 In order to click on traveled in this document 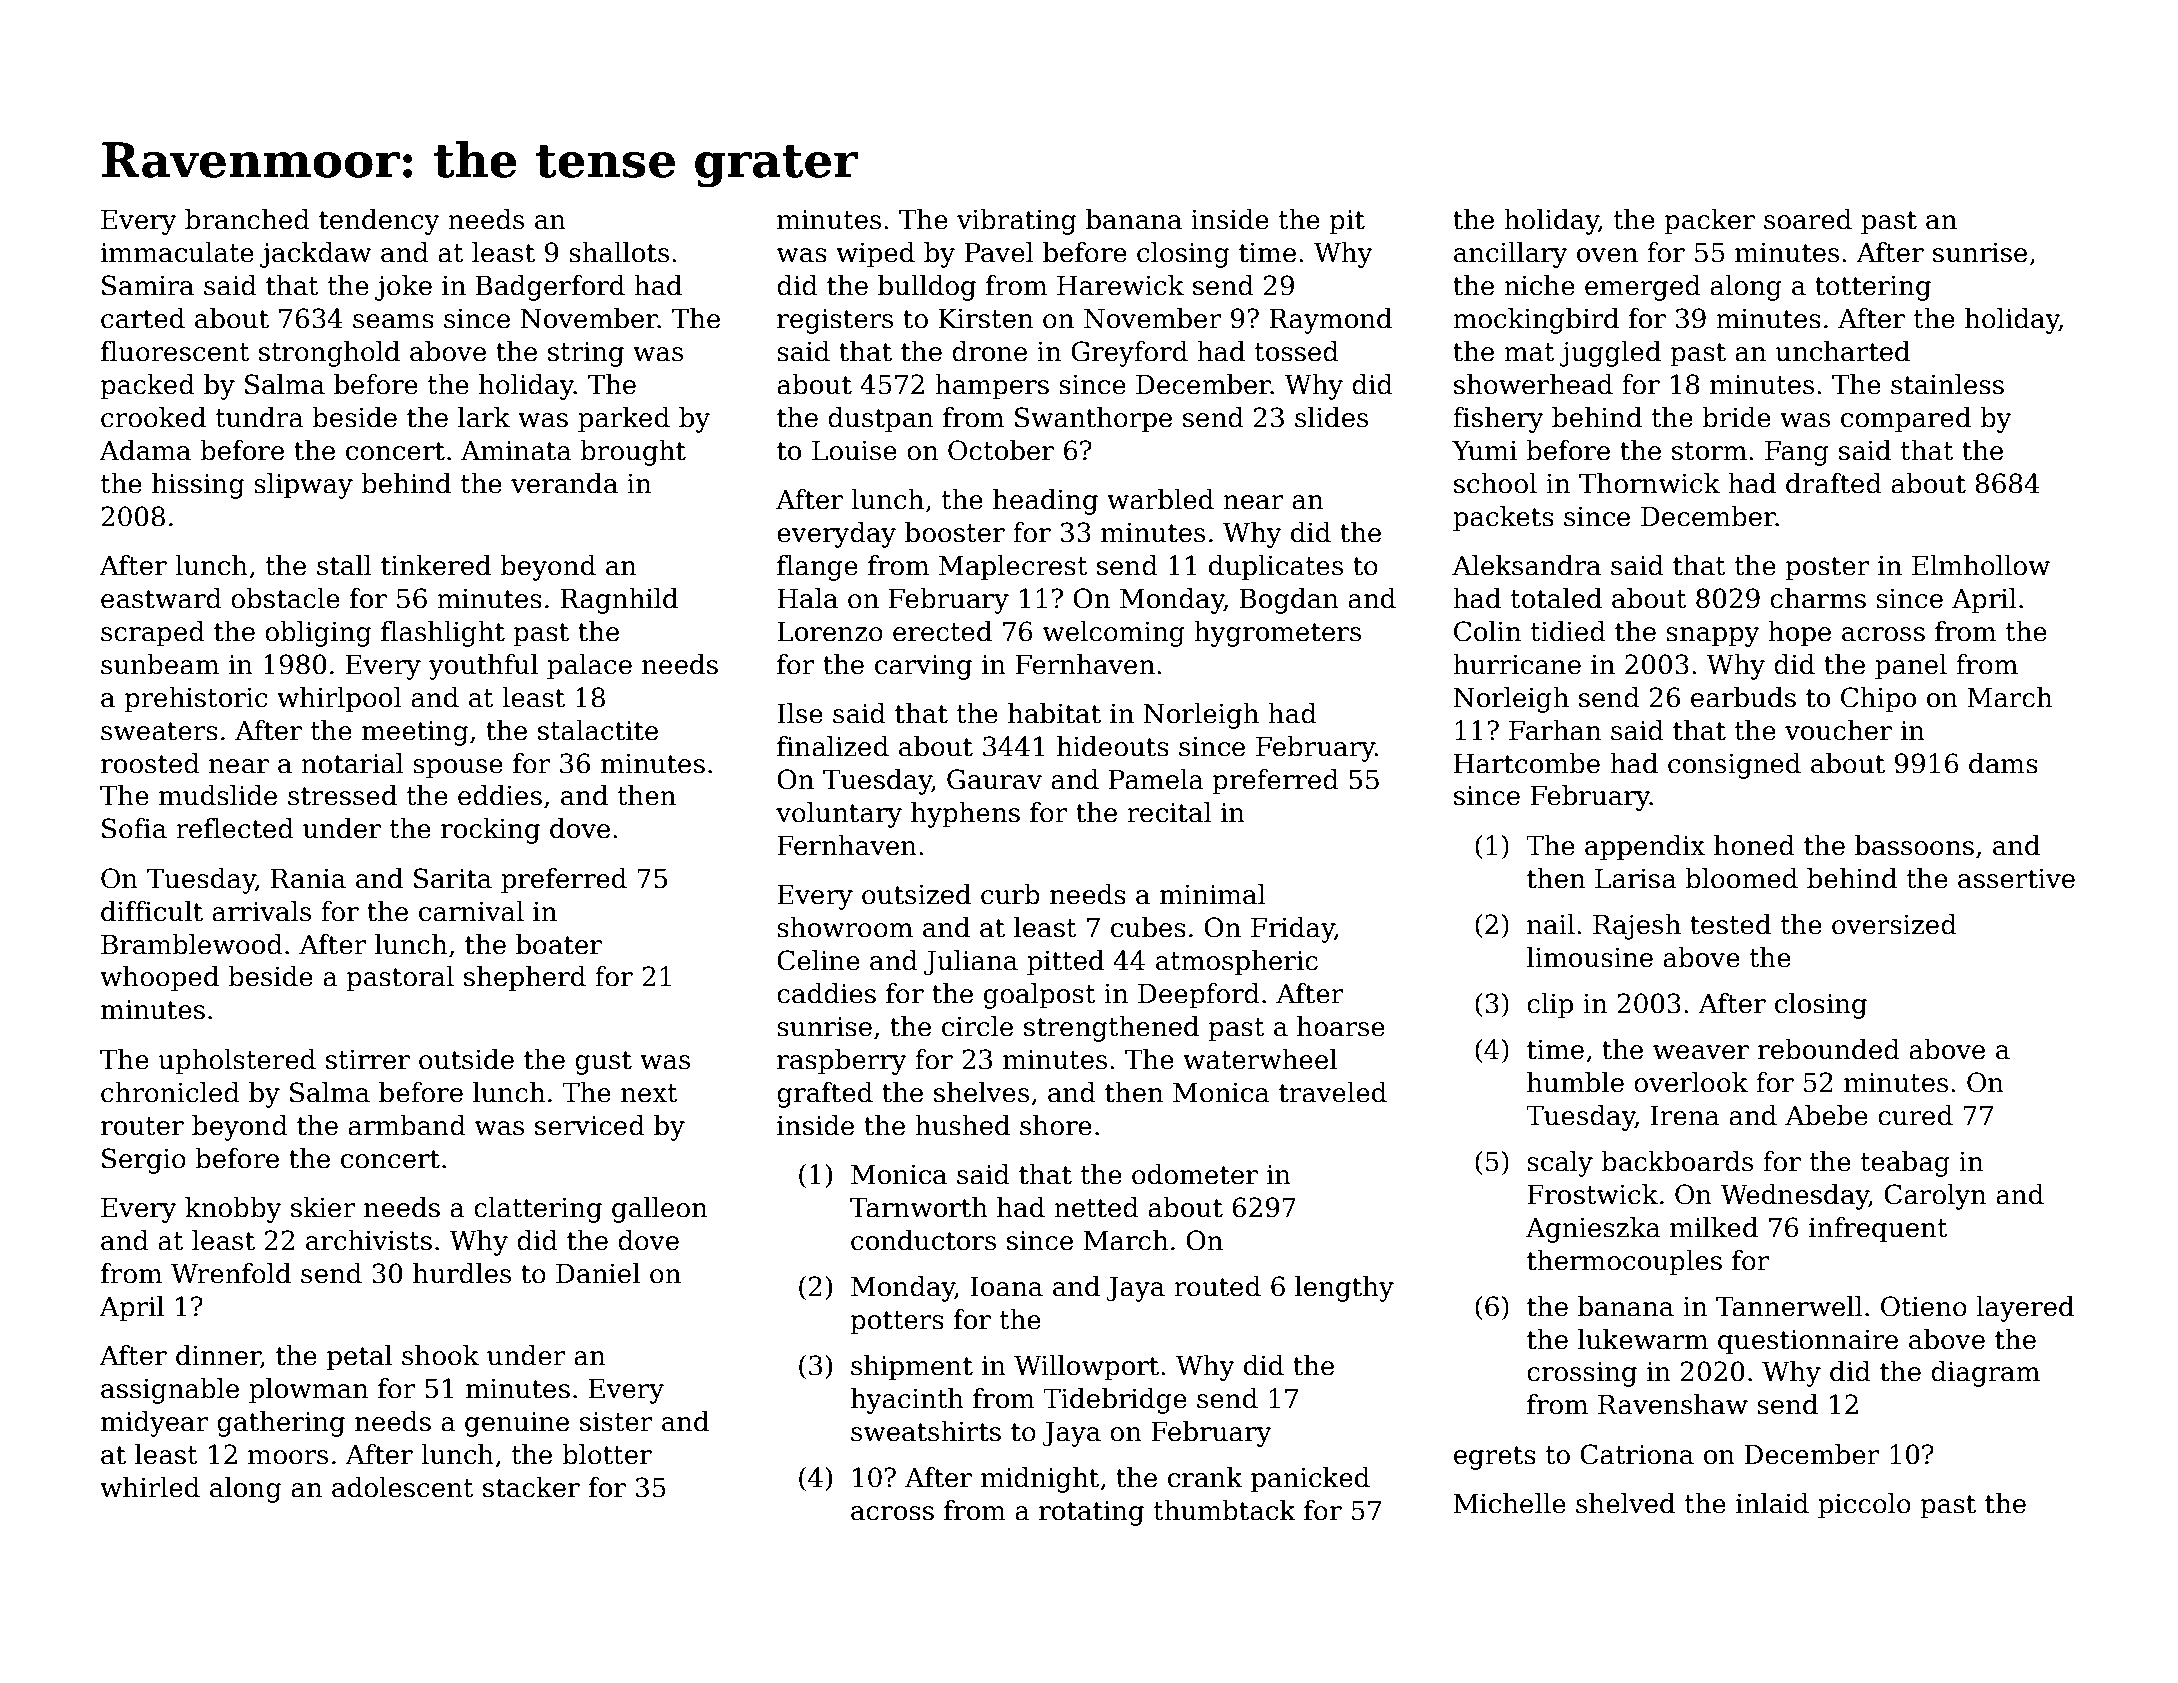, I will do `click(1333, 1092)`.
